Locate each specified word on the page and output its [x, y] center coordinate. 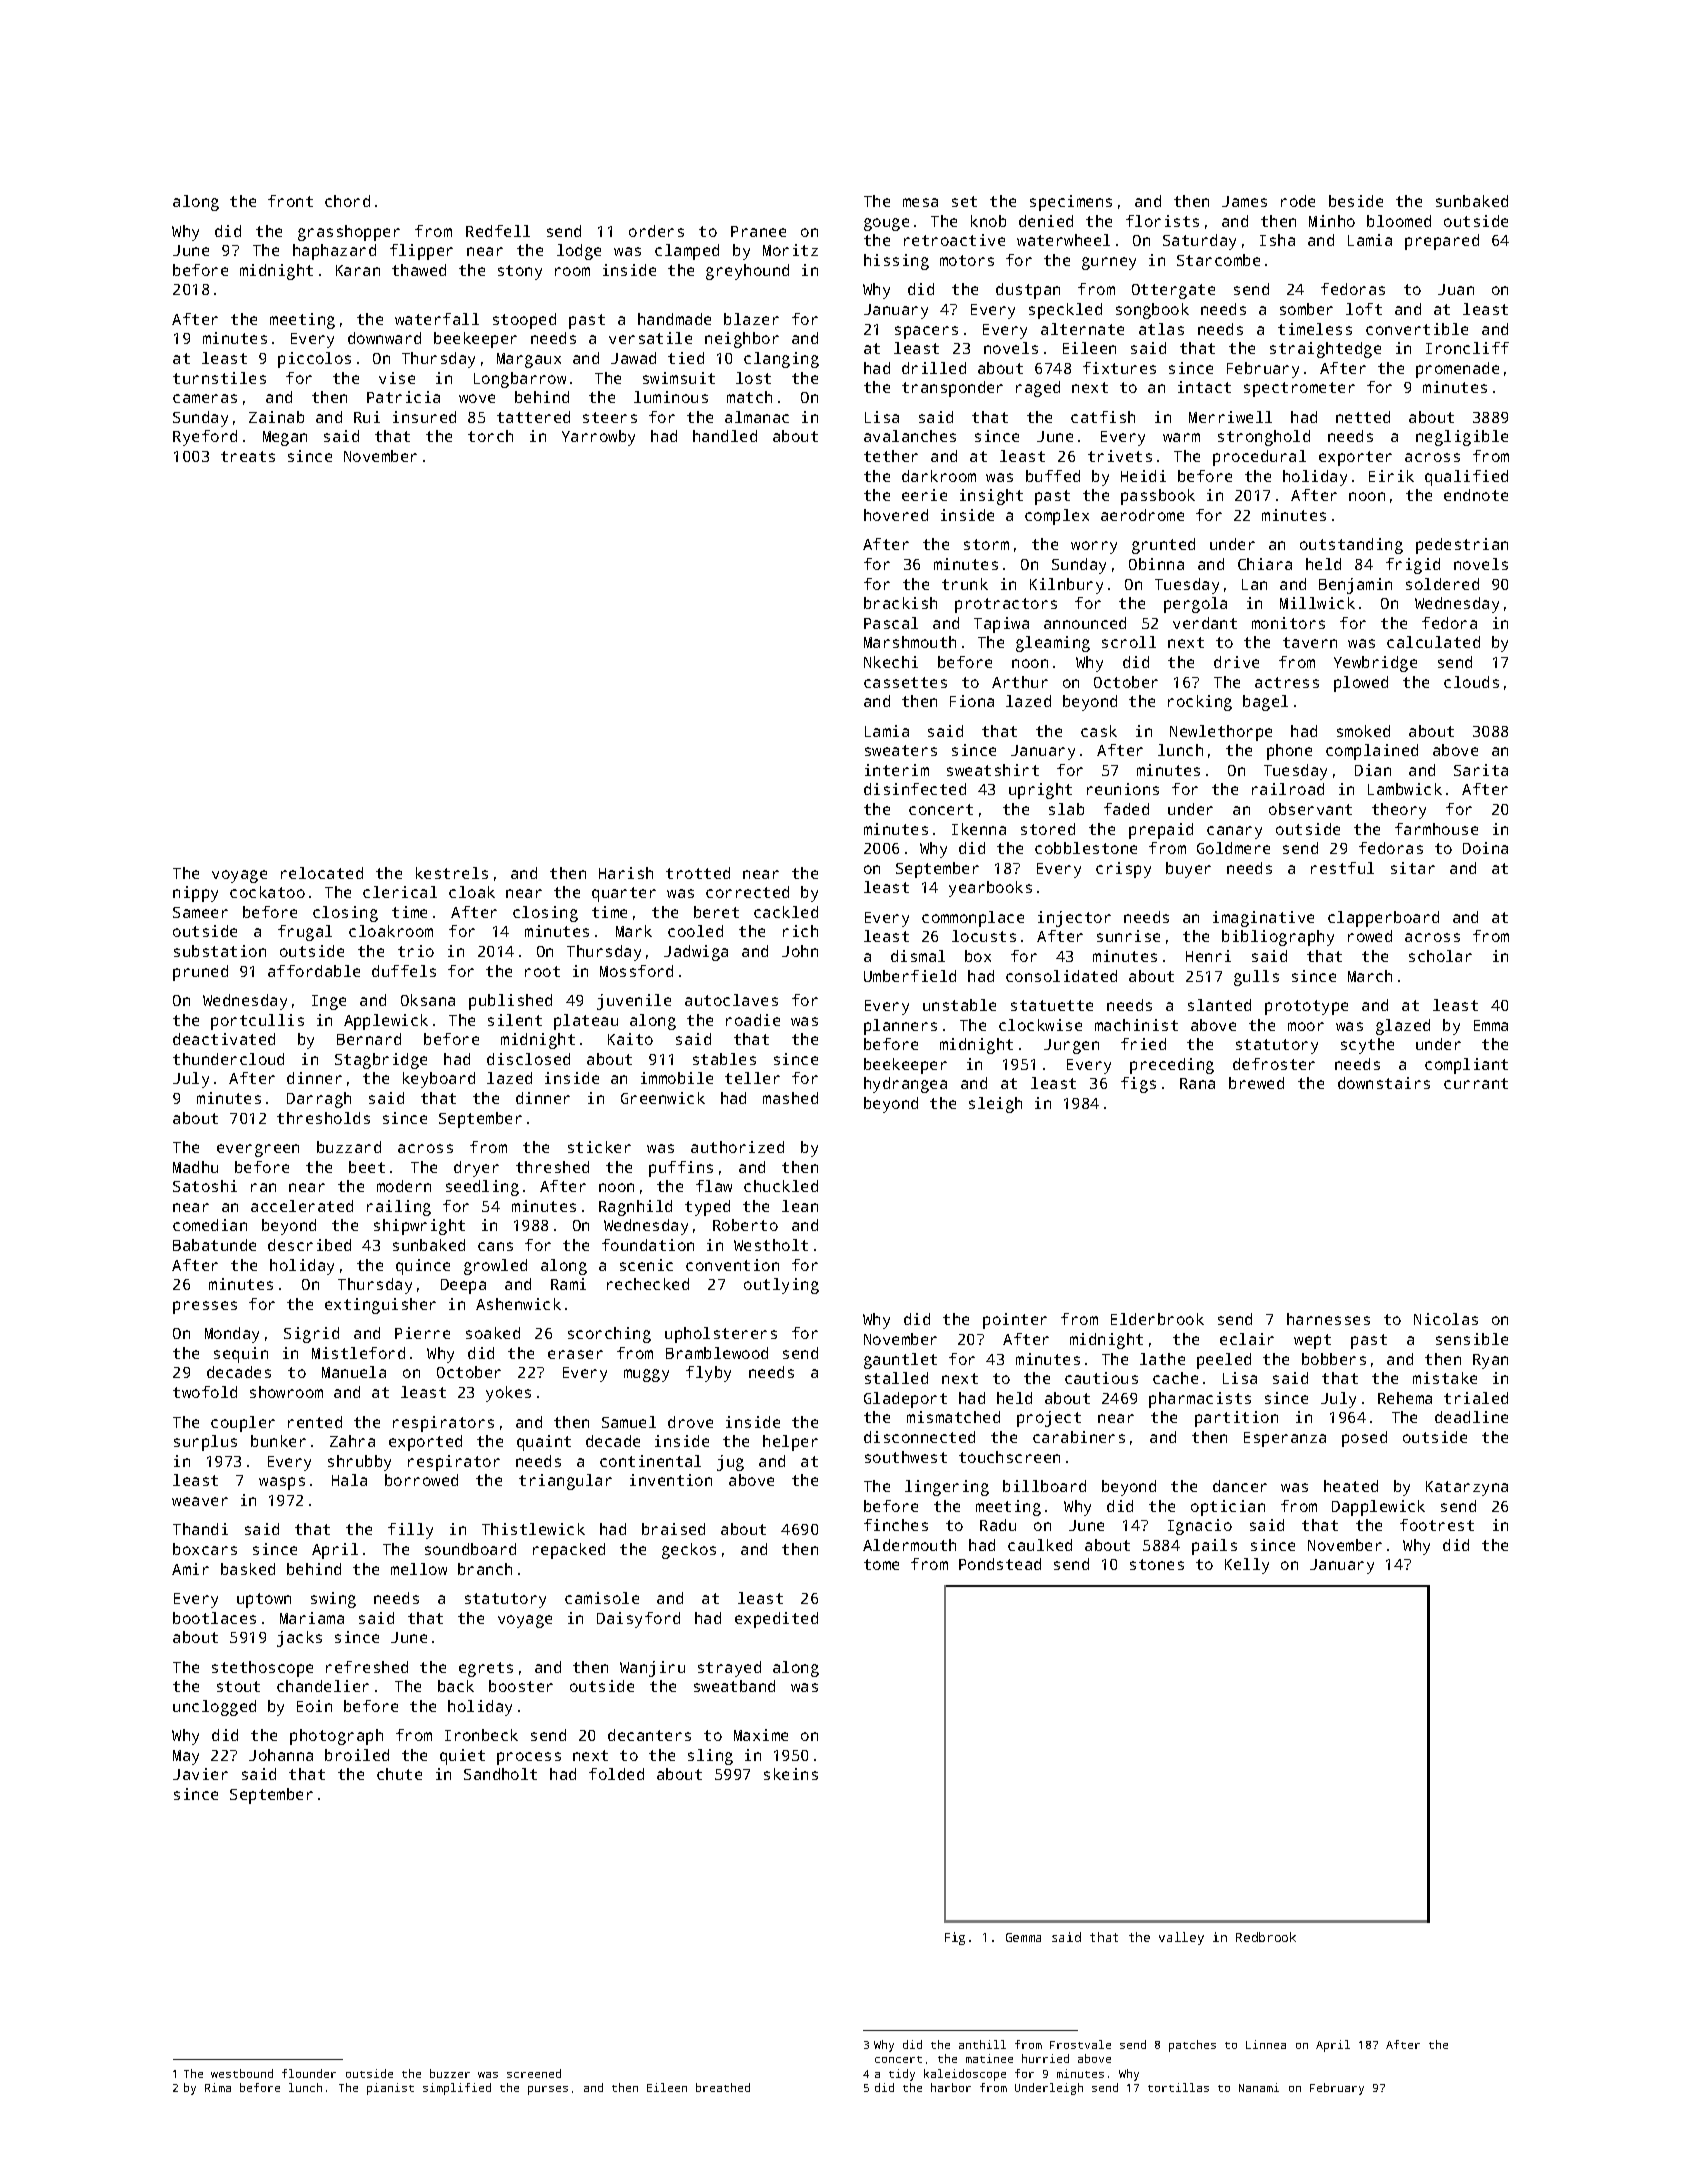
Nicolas [1446, 1319]
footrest [1437, 1525]
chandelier [323, 1686]
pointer [1015, 1321]
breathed [723, 2087]
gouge [886, 224]
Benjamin [1355, 586]
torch [490, 436]
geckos [689, 1551]
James [1244, 201]
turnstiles [219, 378]
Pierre [422, 1333]
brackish [900, 603]
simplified [457, 2089]
